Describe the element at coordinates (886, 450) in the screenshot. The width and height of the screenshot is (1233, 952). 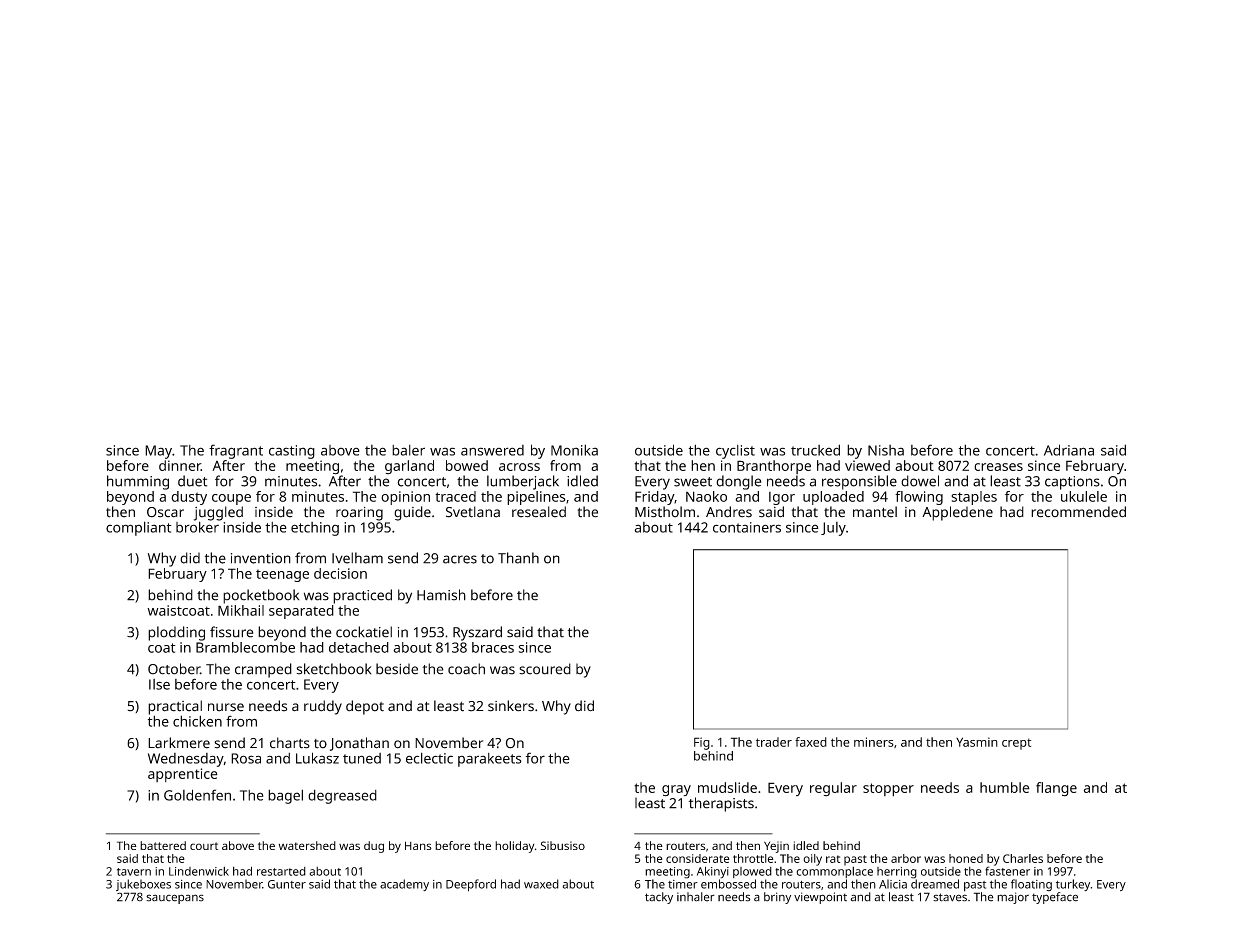
I see `Nisha` at that location.
